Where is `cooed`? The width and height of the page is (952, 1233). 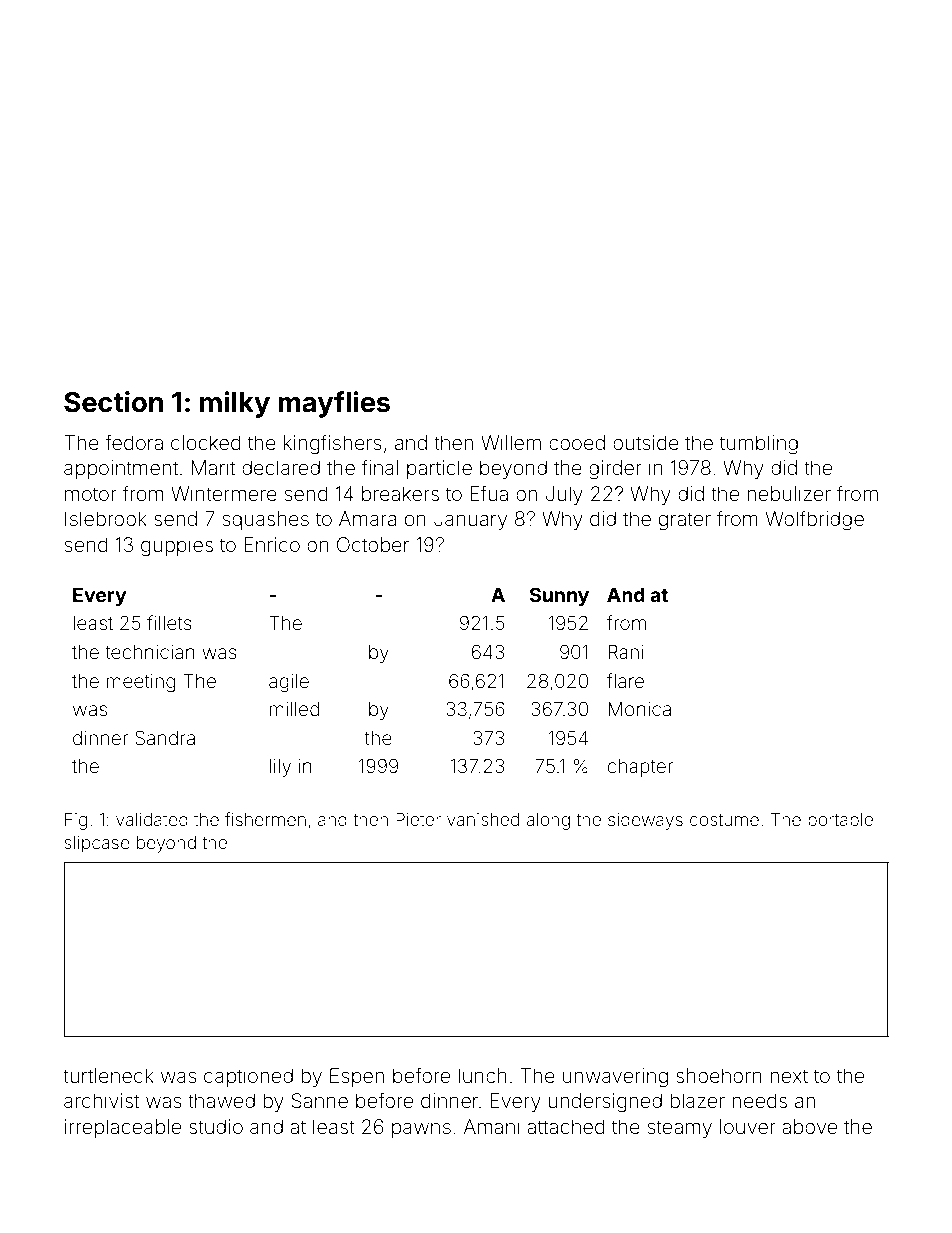
cooed is located at coordinates (577, 442).
